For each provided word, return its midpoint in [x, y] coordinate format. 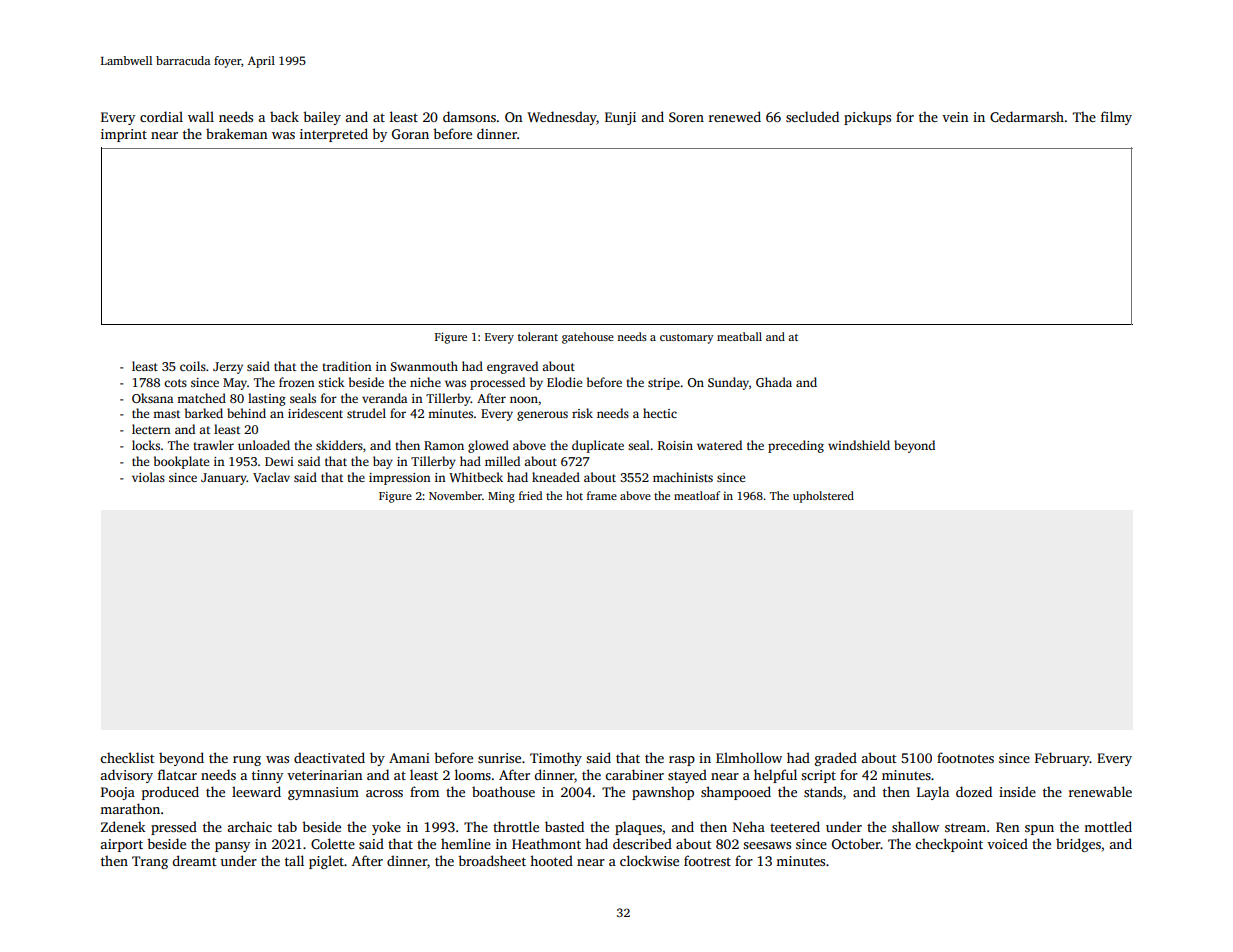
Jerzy [228, 368]
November [455, 495]
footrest [707, 860]
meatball [739, 336]
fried [530, 495]
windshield [859, 445]
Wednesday [562, 118]
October [856, 843]
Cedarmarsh [1027, 116]
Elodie [564, 382]
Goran [410, 134]
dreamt [194, 860]
